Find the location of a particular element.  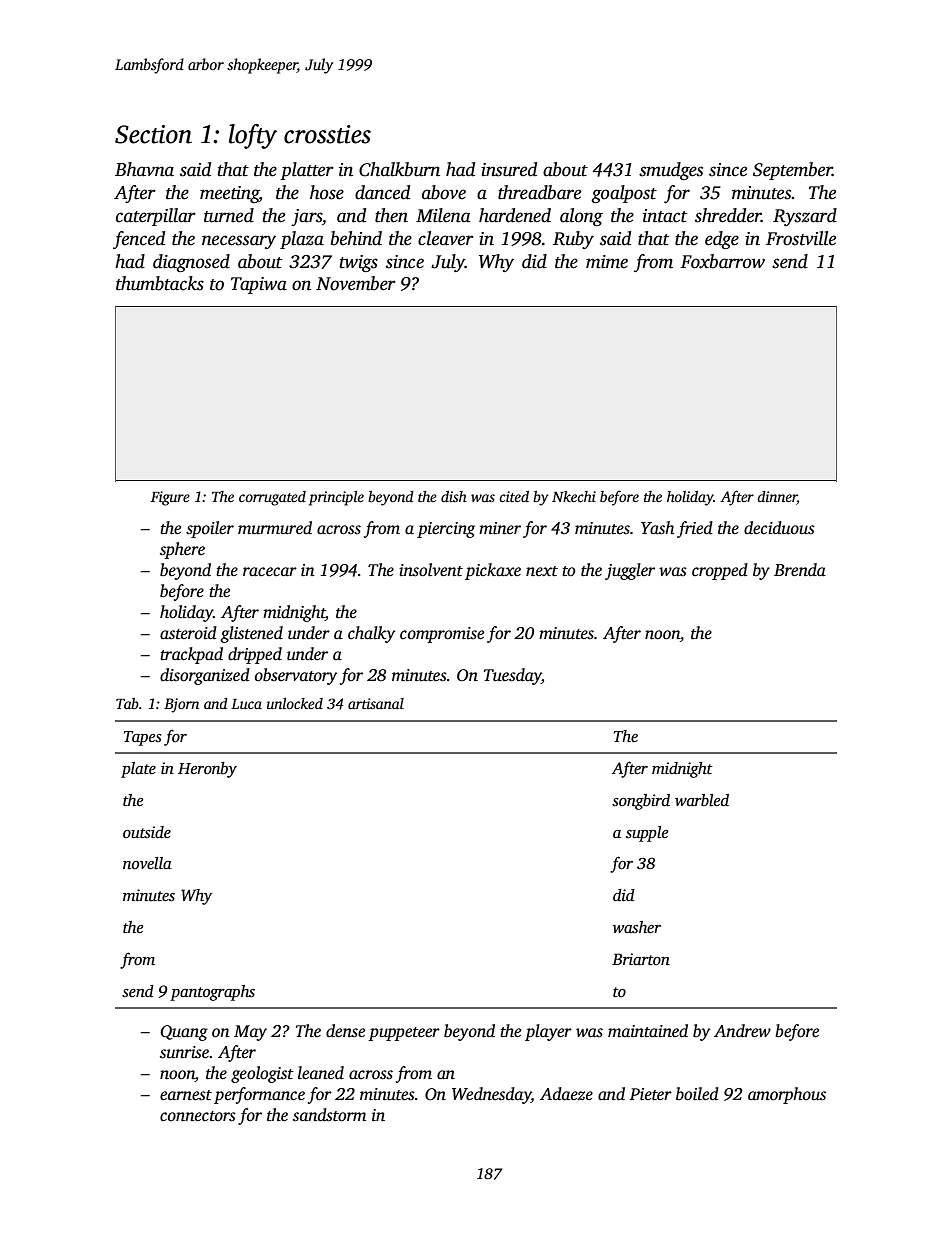

puppeteer is located at coordinates (404, 1034).
